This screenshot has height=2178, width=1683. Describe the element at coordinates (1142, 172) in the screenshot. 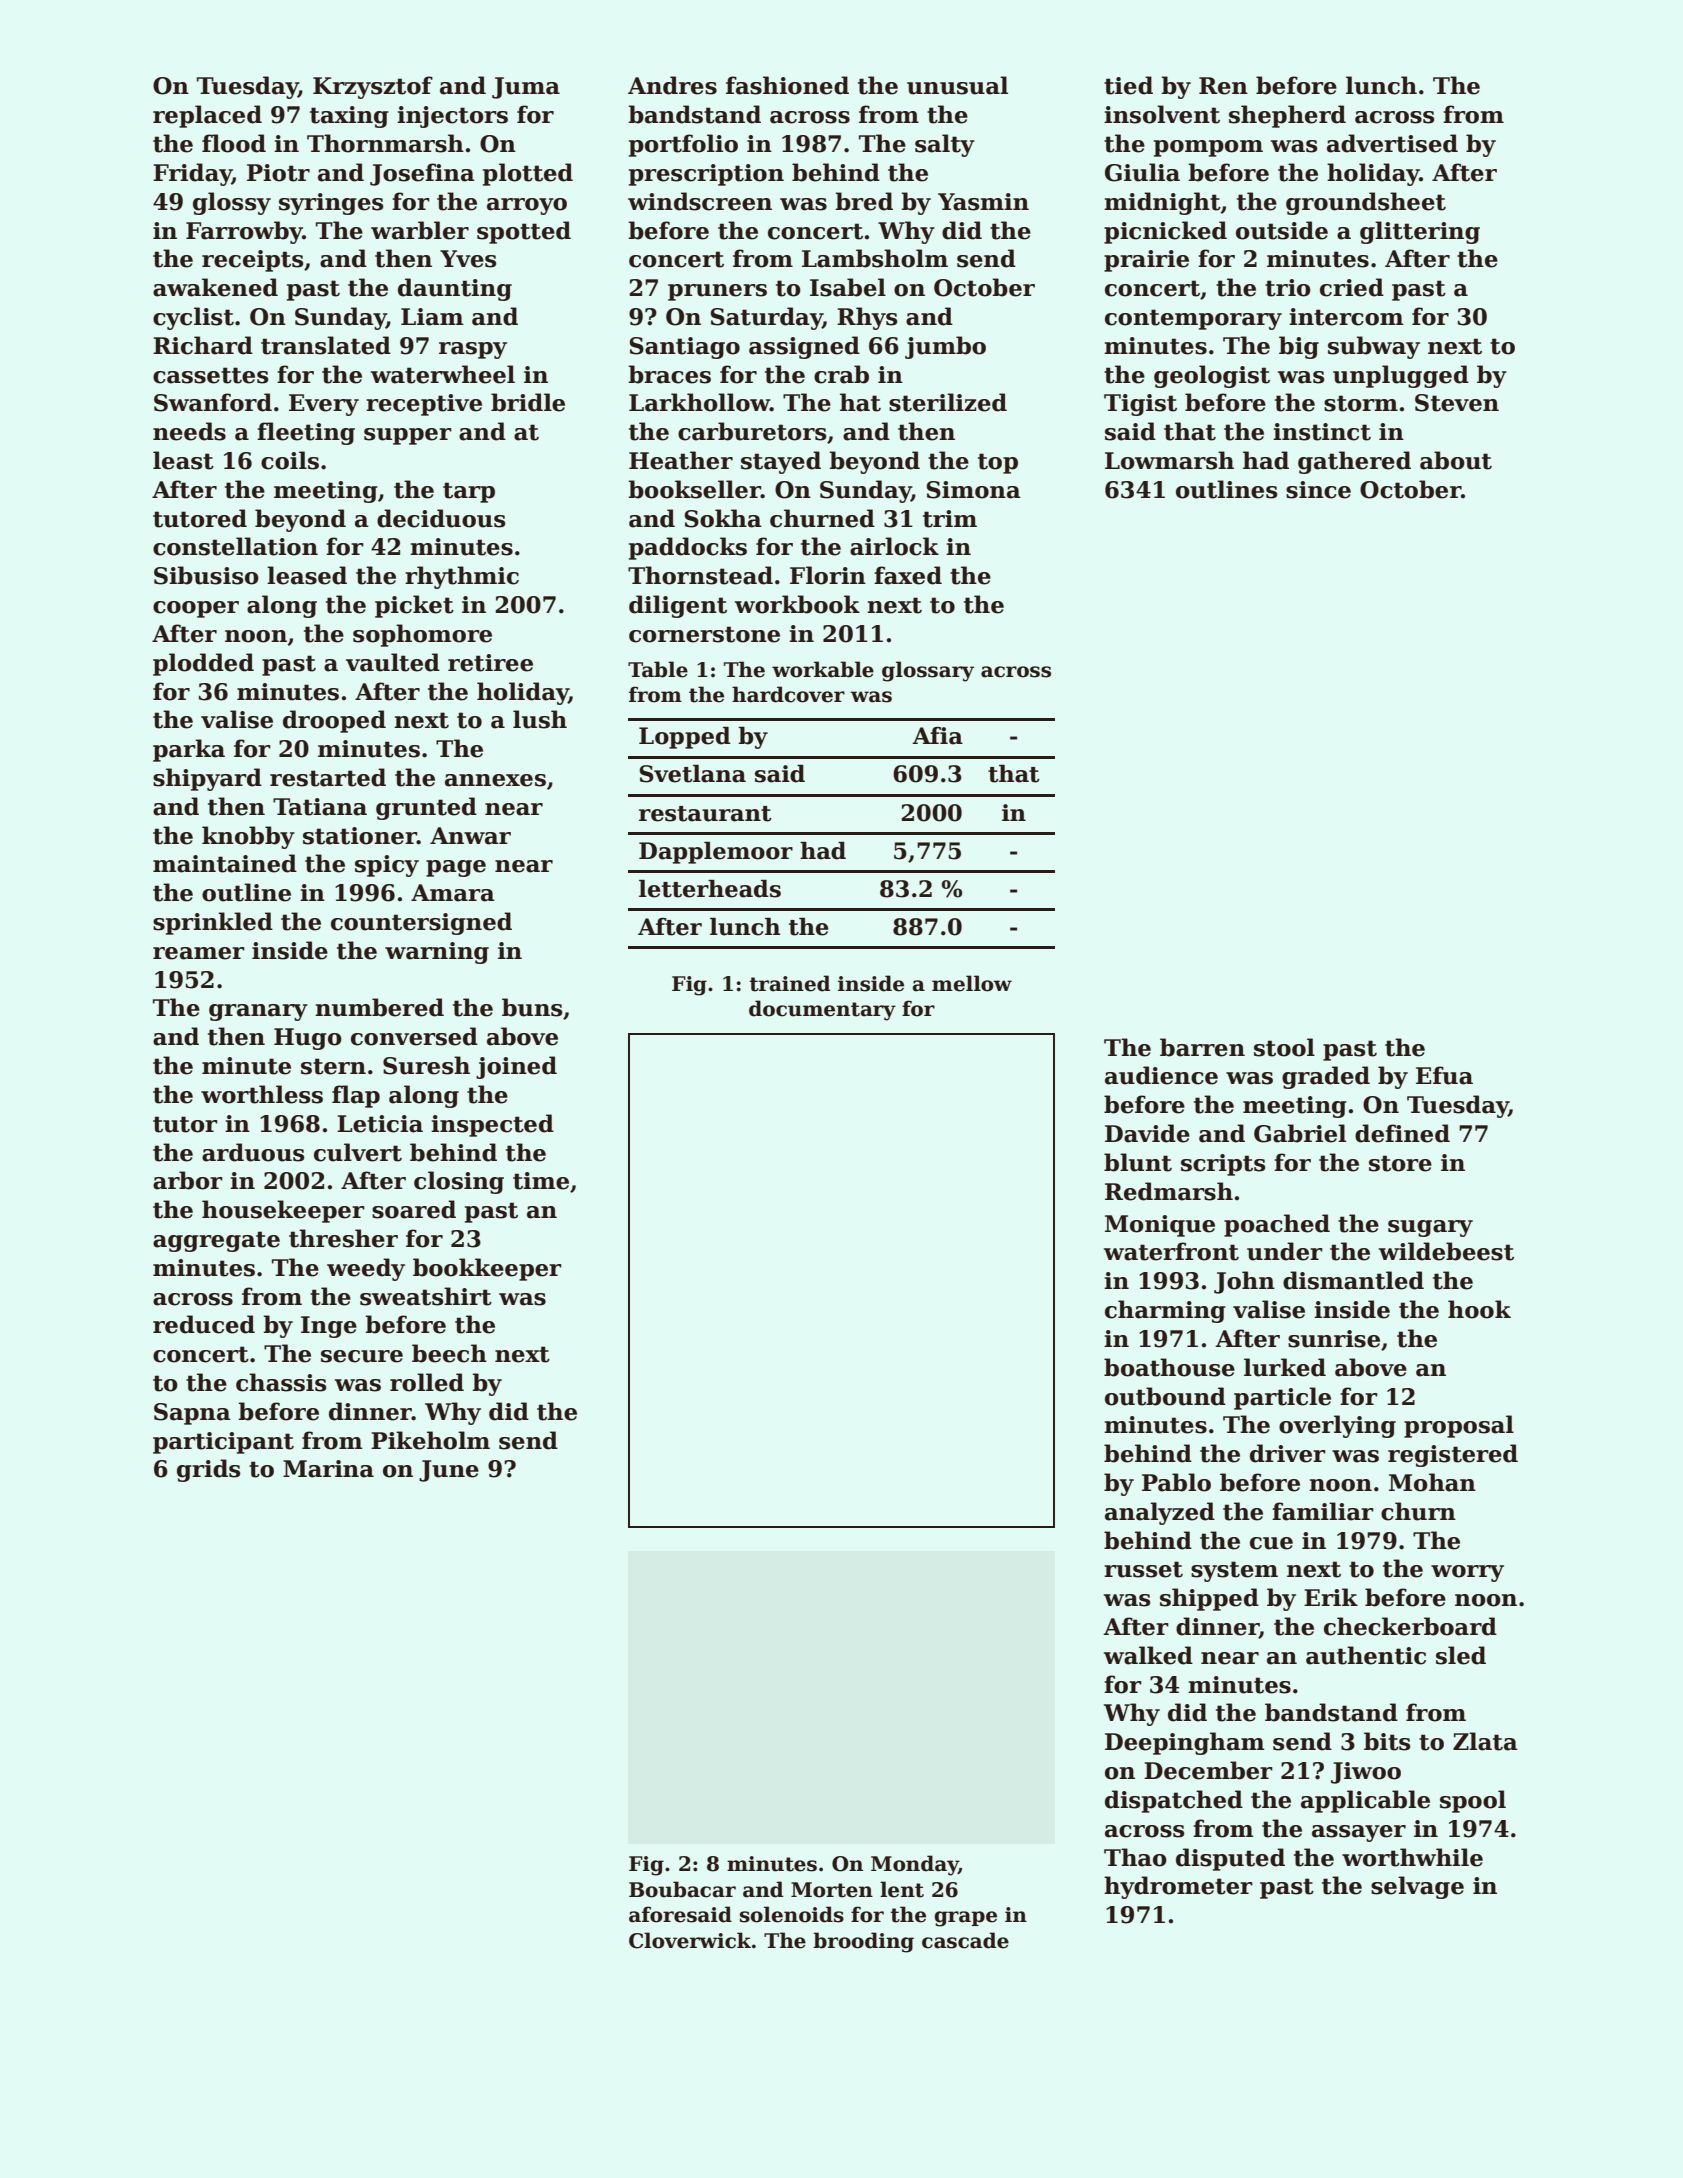

I see `Giulia` at that location.
